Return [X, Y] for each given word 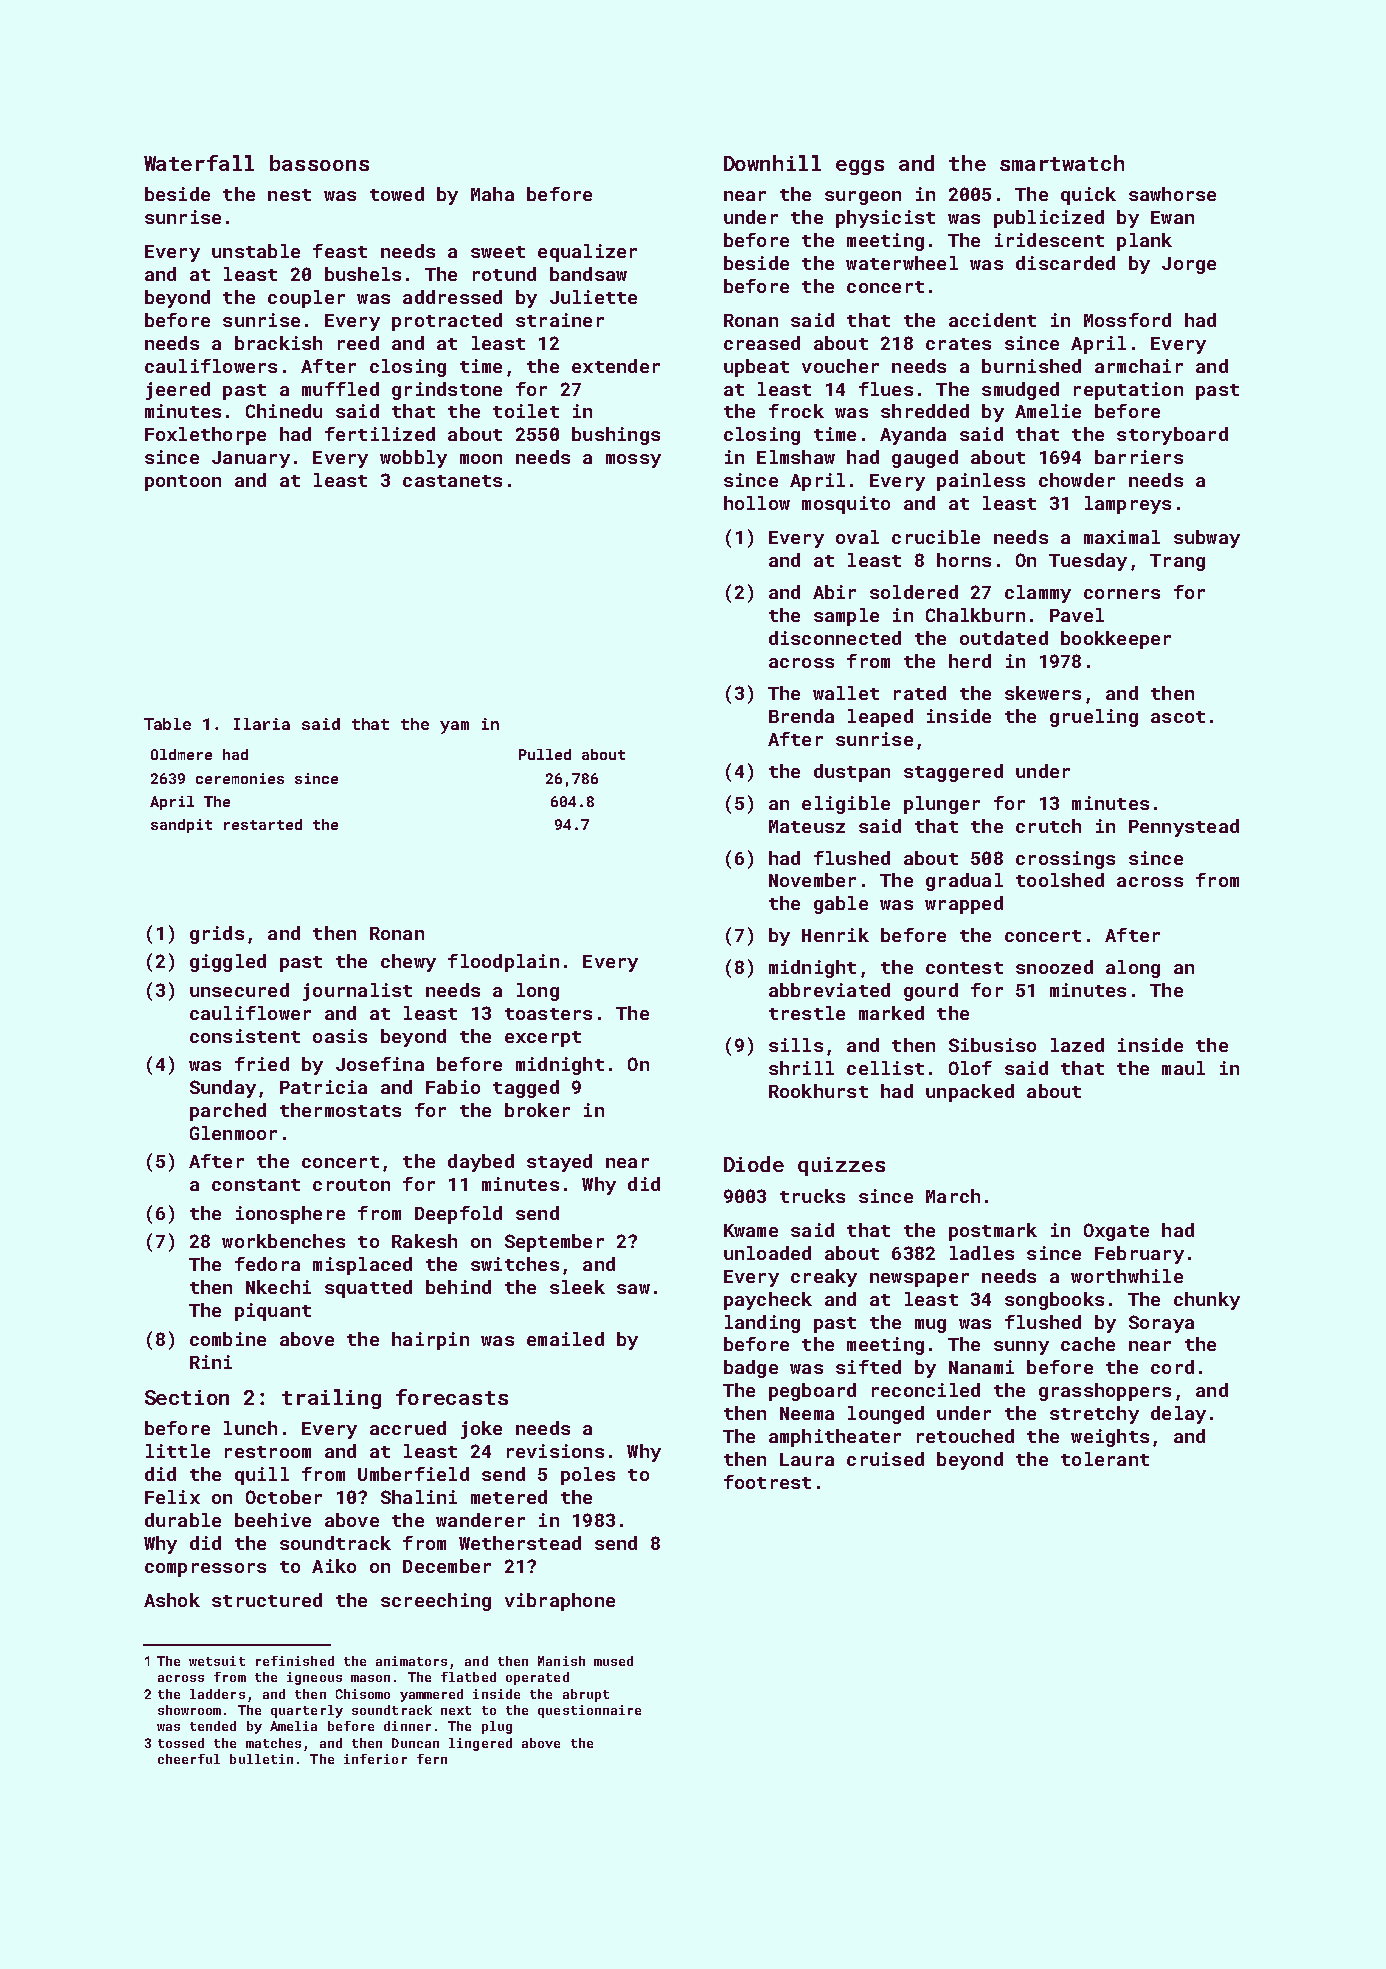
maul [1183, 1068]
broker [537, 1110]
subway [1207, 539]
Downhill [772, 163]
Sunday [223, 1089]
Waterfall [199, 163]
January [251, 459]
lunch [250, 1428]
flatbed [468, 1677]
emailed [565, 1339]
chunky [1207, 1301]
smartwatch [1062, 163]
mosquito [846, 505]
